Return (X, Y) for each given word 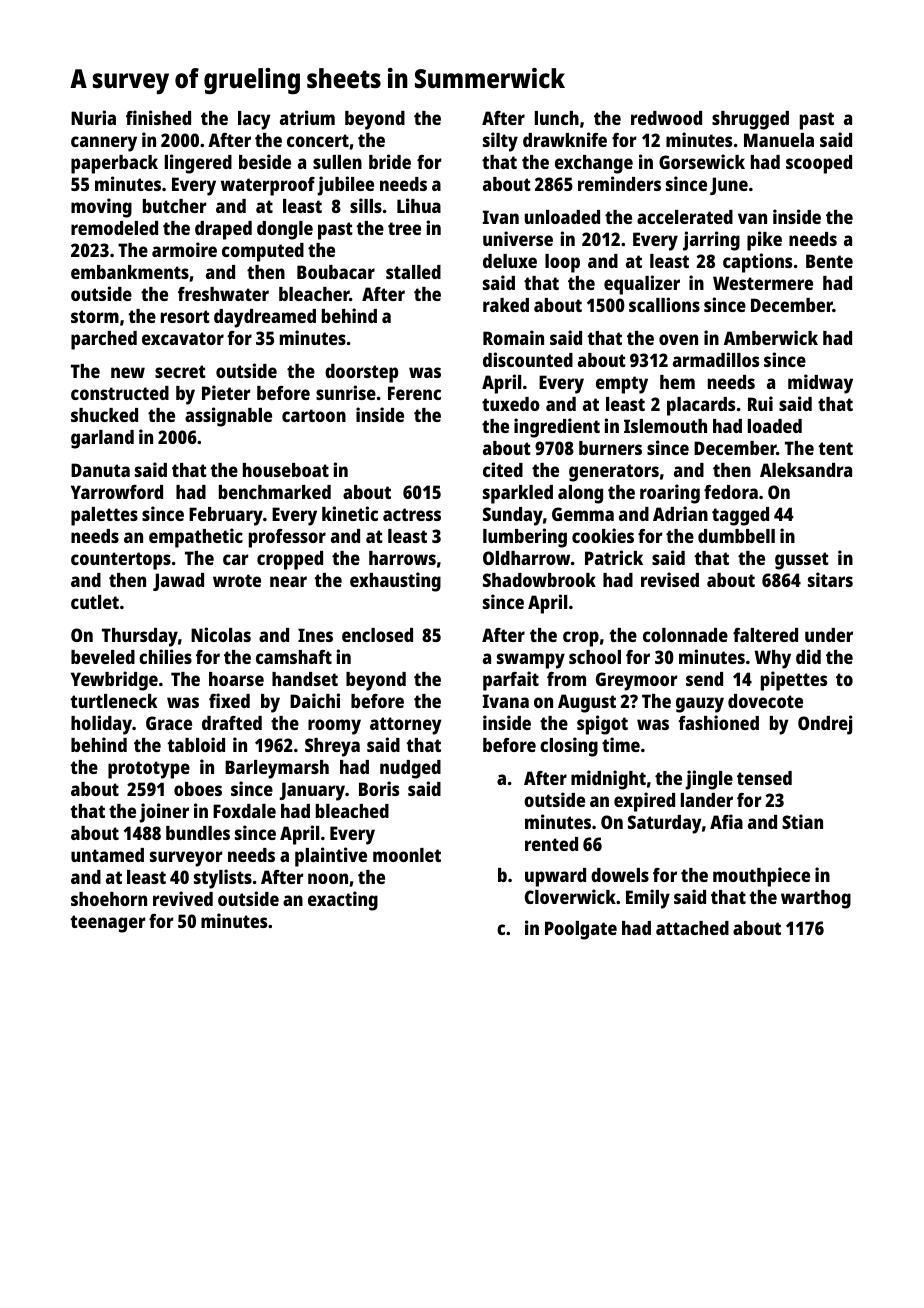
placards (701, 406)
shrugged (750, 120)
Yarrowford (117, 492)
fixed (229, 700)
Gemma (583, 514)
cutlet (95, 602)
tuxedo (511, 404)
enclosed (377, 635)
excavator (183, 338)
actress (412, 514)
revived (183, 898)
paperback (114, 164)
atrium (307, 117)
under (829, 635)
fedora (731, 492)
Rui (760, 403)
